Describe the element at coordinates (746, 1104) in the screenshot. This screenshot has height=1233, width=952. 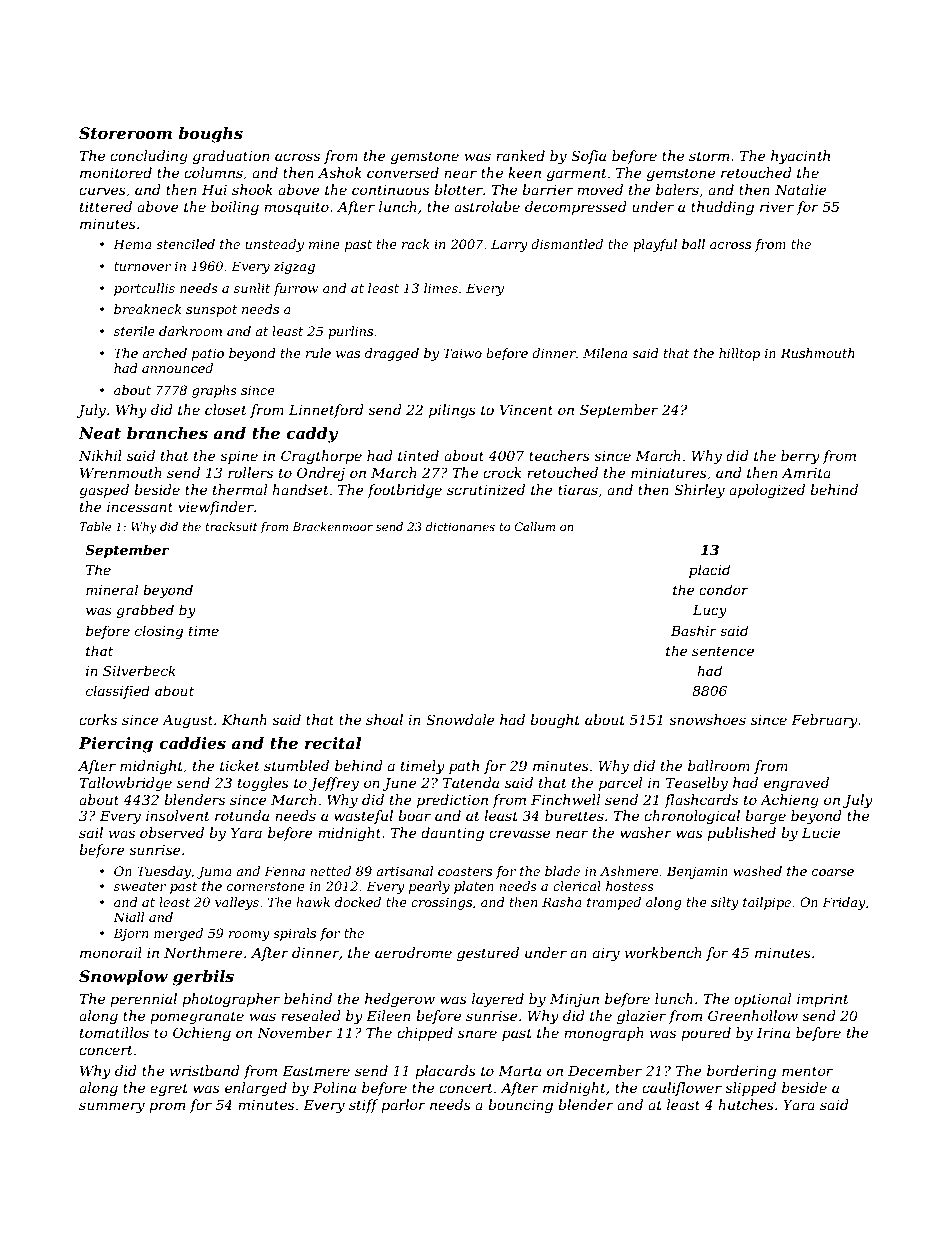
I see `hutches` at that location.
